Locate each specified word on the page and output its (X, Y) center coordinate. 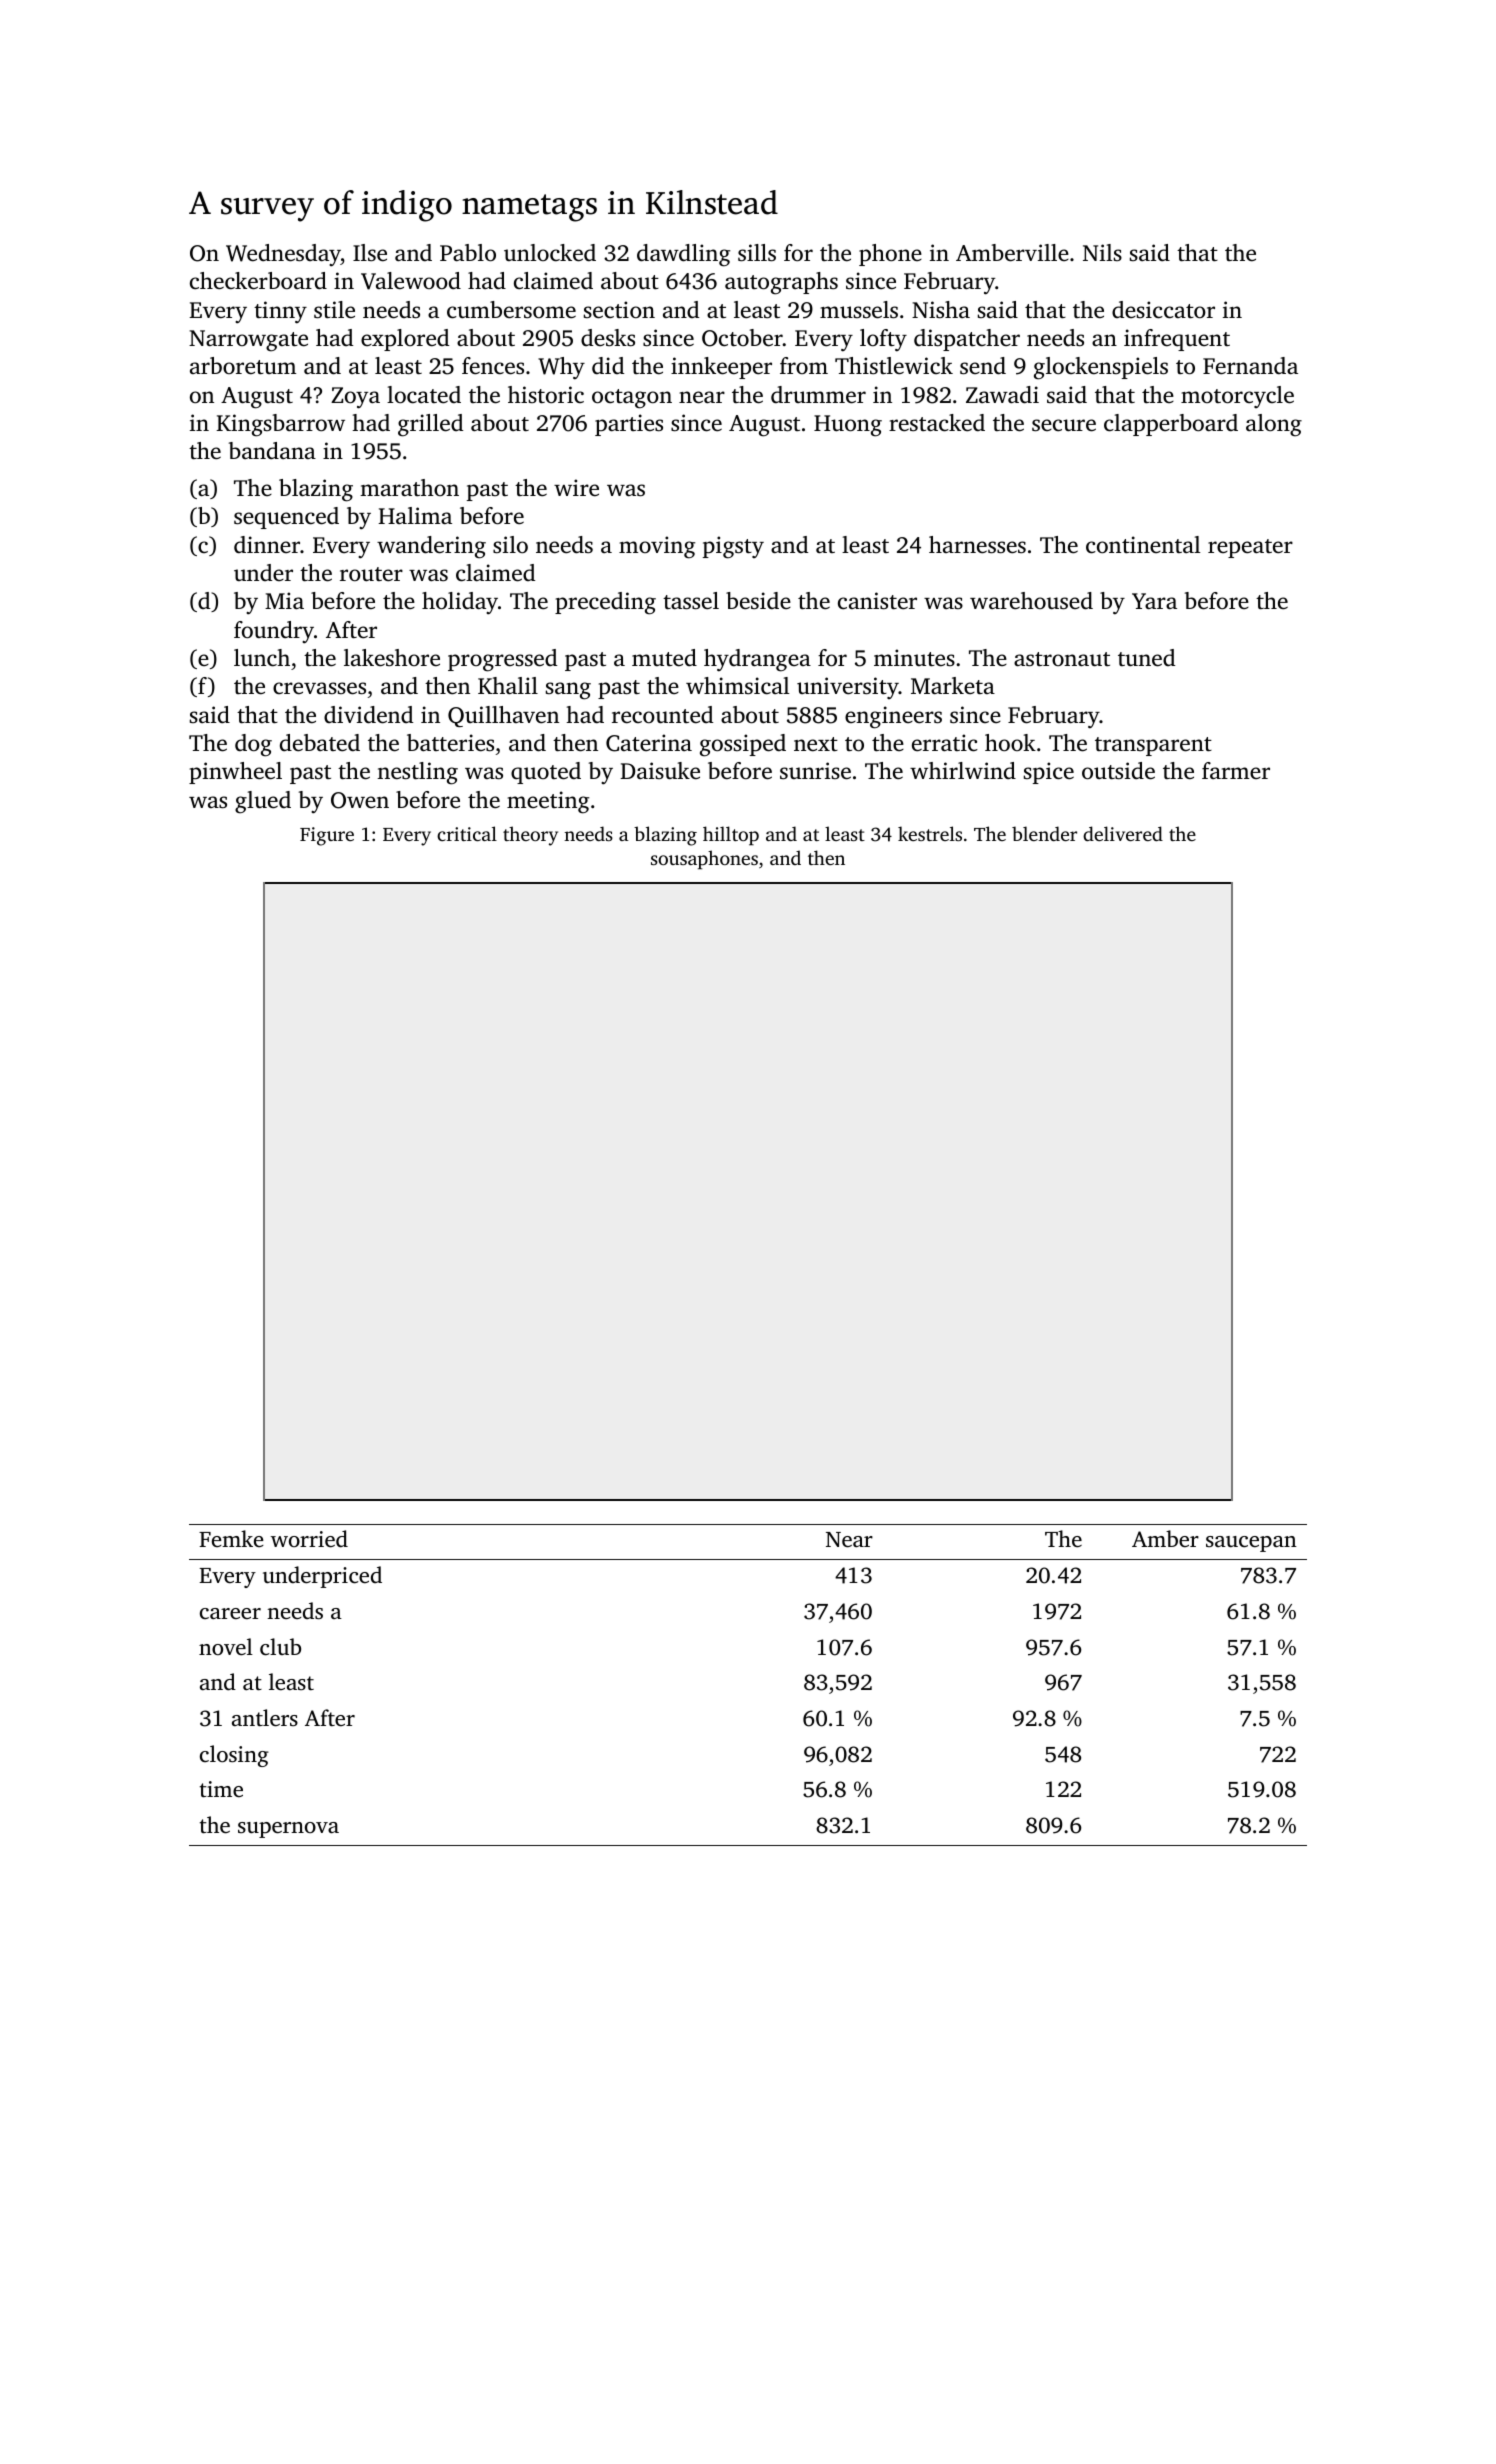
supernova (288, 1830)
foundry (274, 632)
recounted (662, 715)
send (983, 366)
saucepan (1251, 1544)
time (221, 1789)
